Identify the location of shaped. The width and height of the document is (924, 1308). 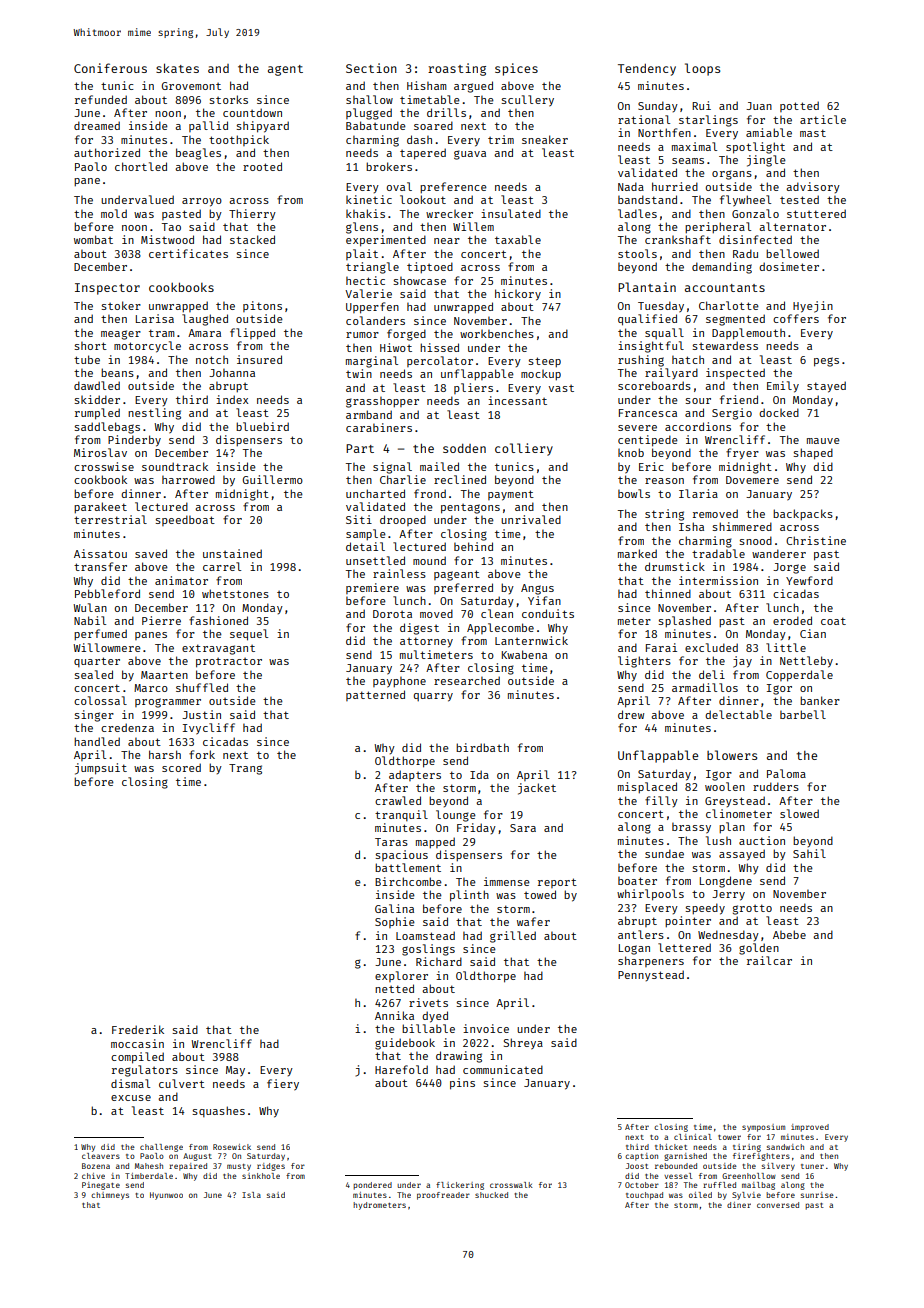
(813, 454).
